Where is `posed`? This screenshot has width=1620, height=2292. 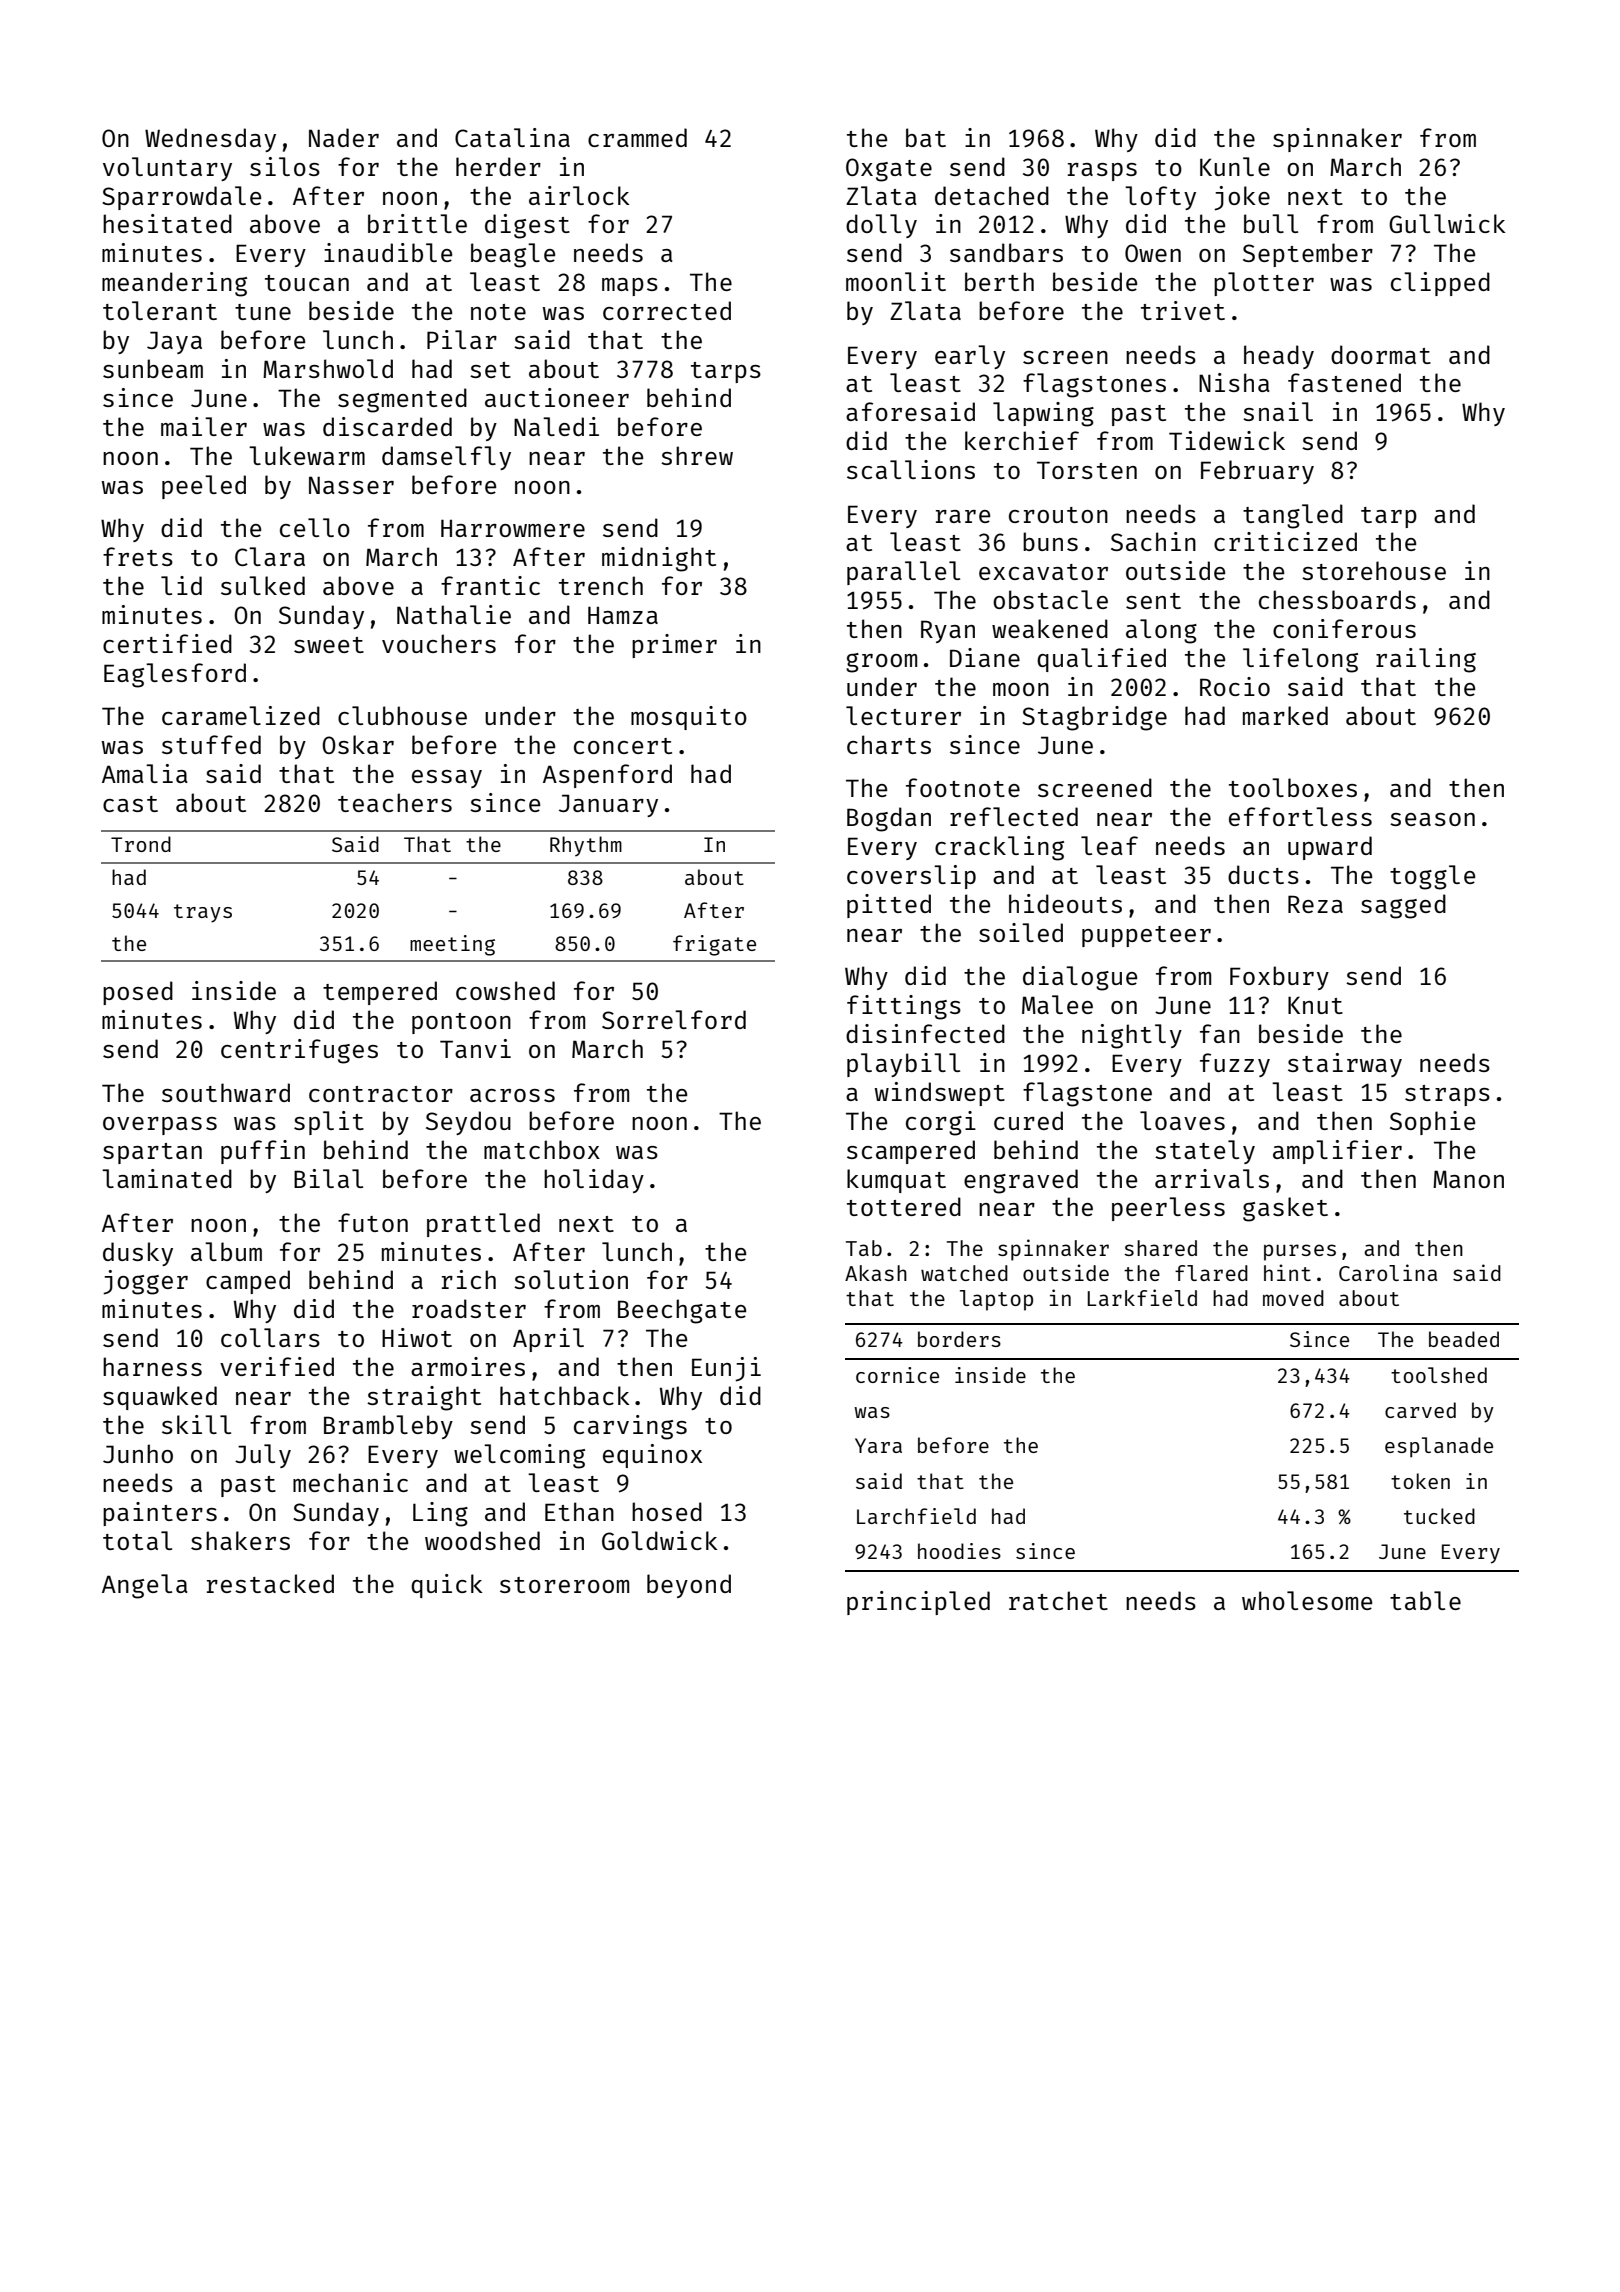 posed is located at coordinates (138, 993).
